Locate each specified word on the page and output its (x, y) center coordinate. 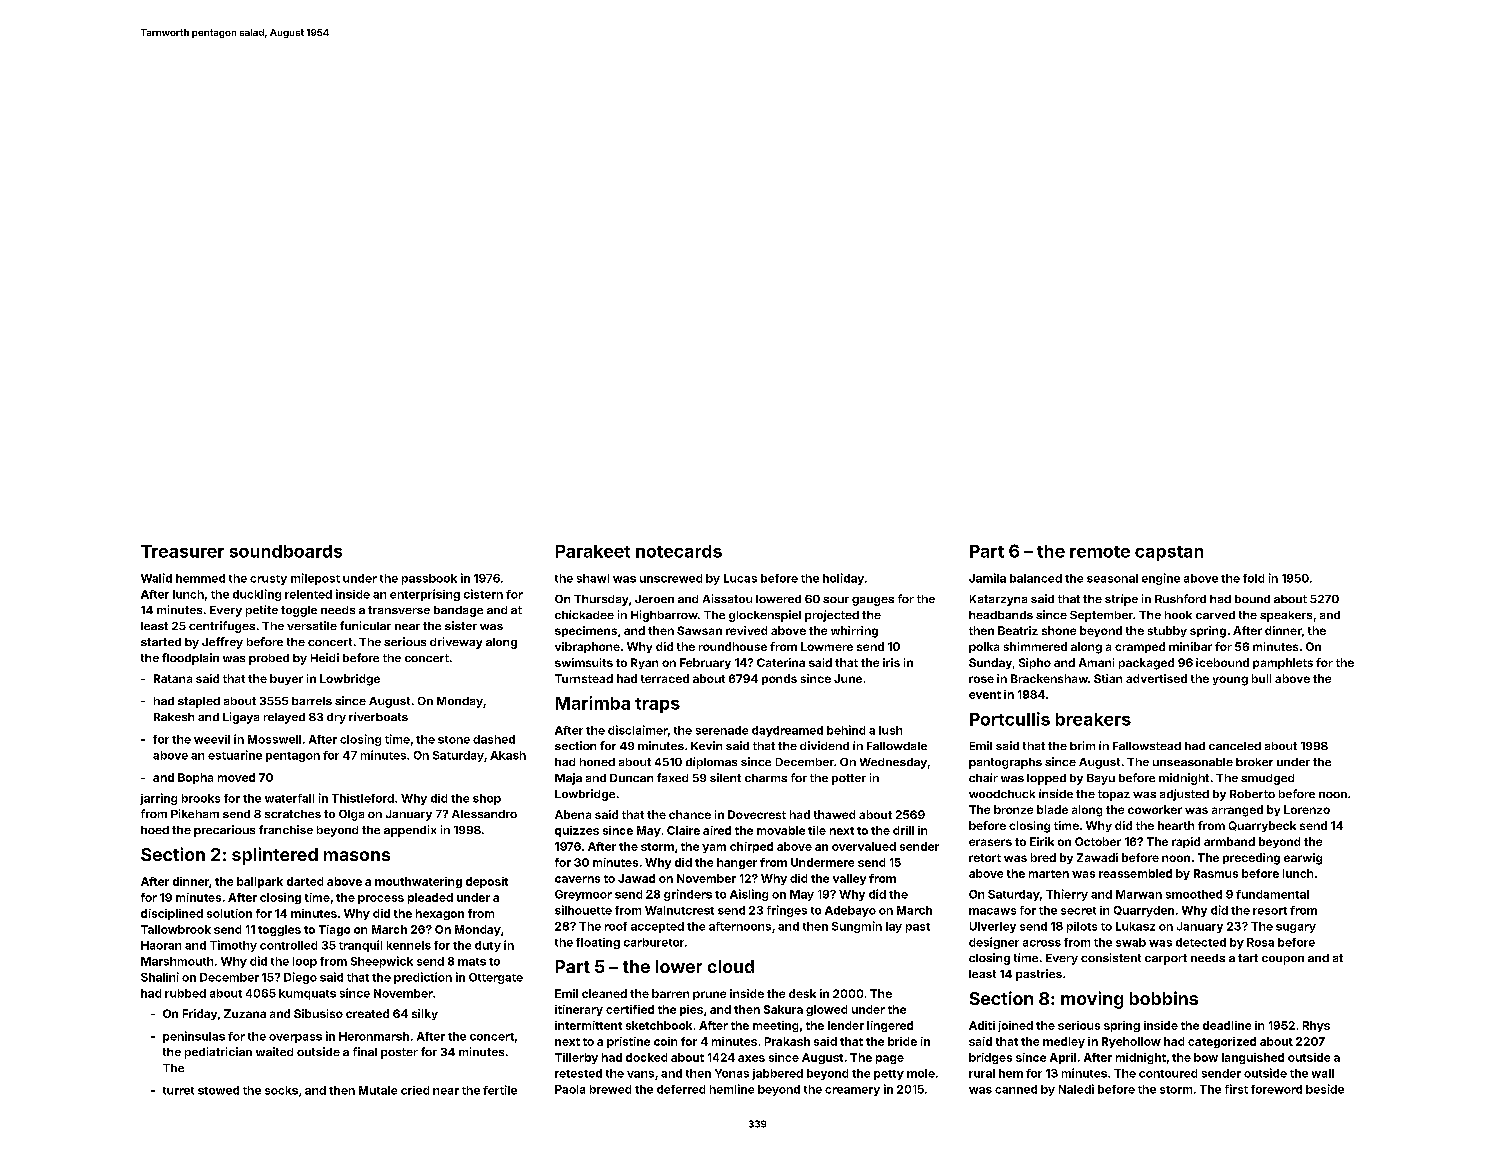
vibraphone (587, 647)
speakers (1286, 616)
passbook (429, 579)
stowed (218, 1090)
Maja (568, 779)
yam (714, 848)
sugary (1296, 928)
